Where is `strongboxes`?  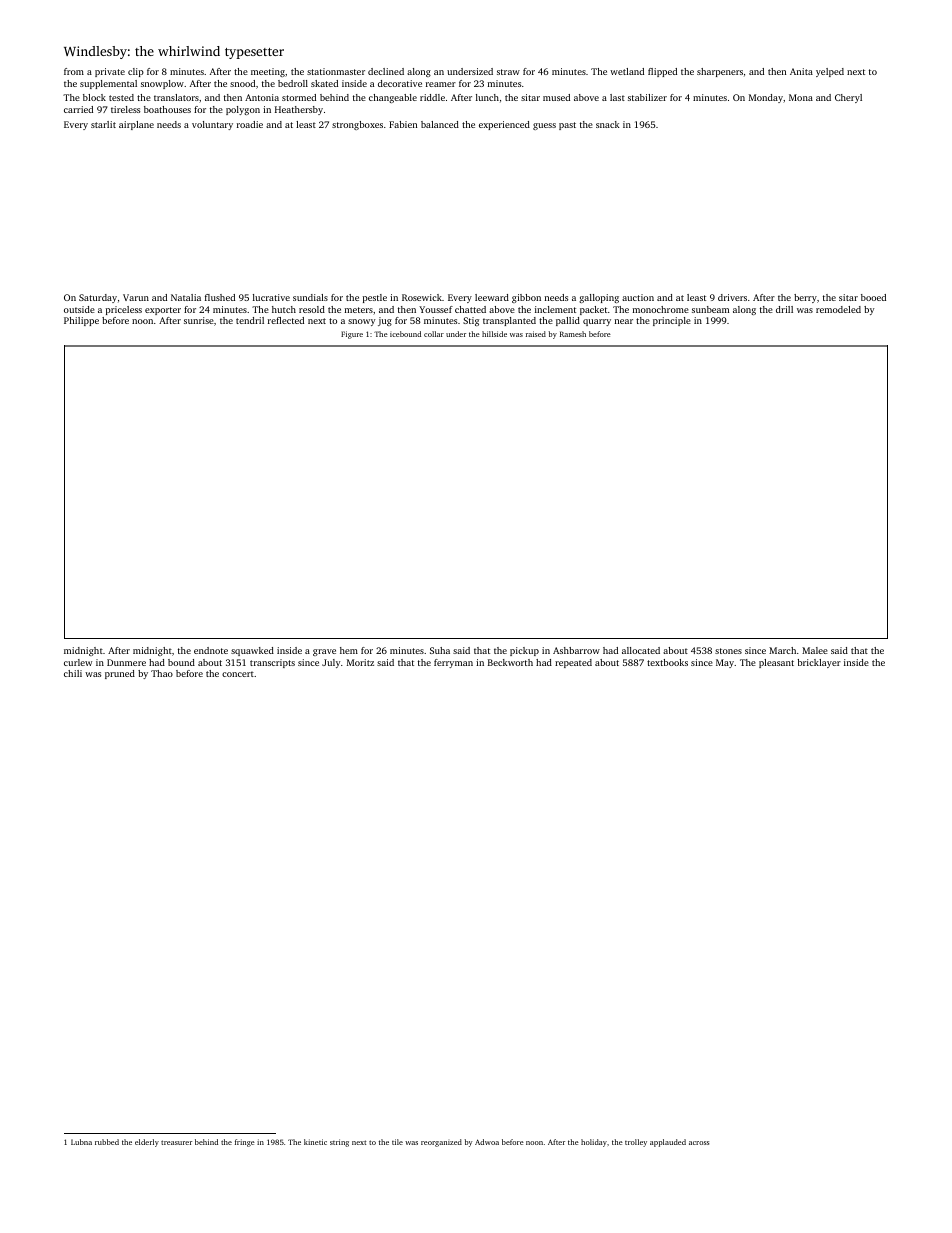
strongboxes is located at coordinates (357, 125).
